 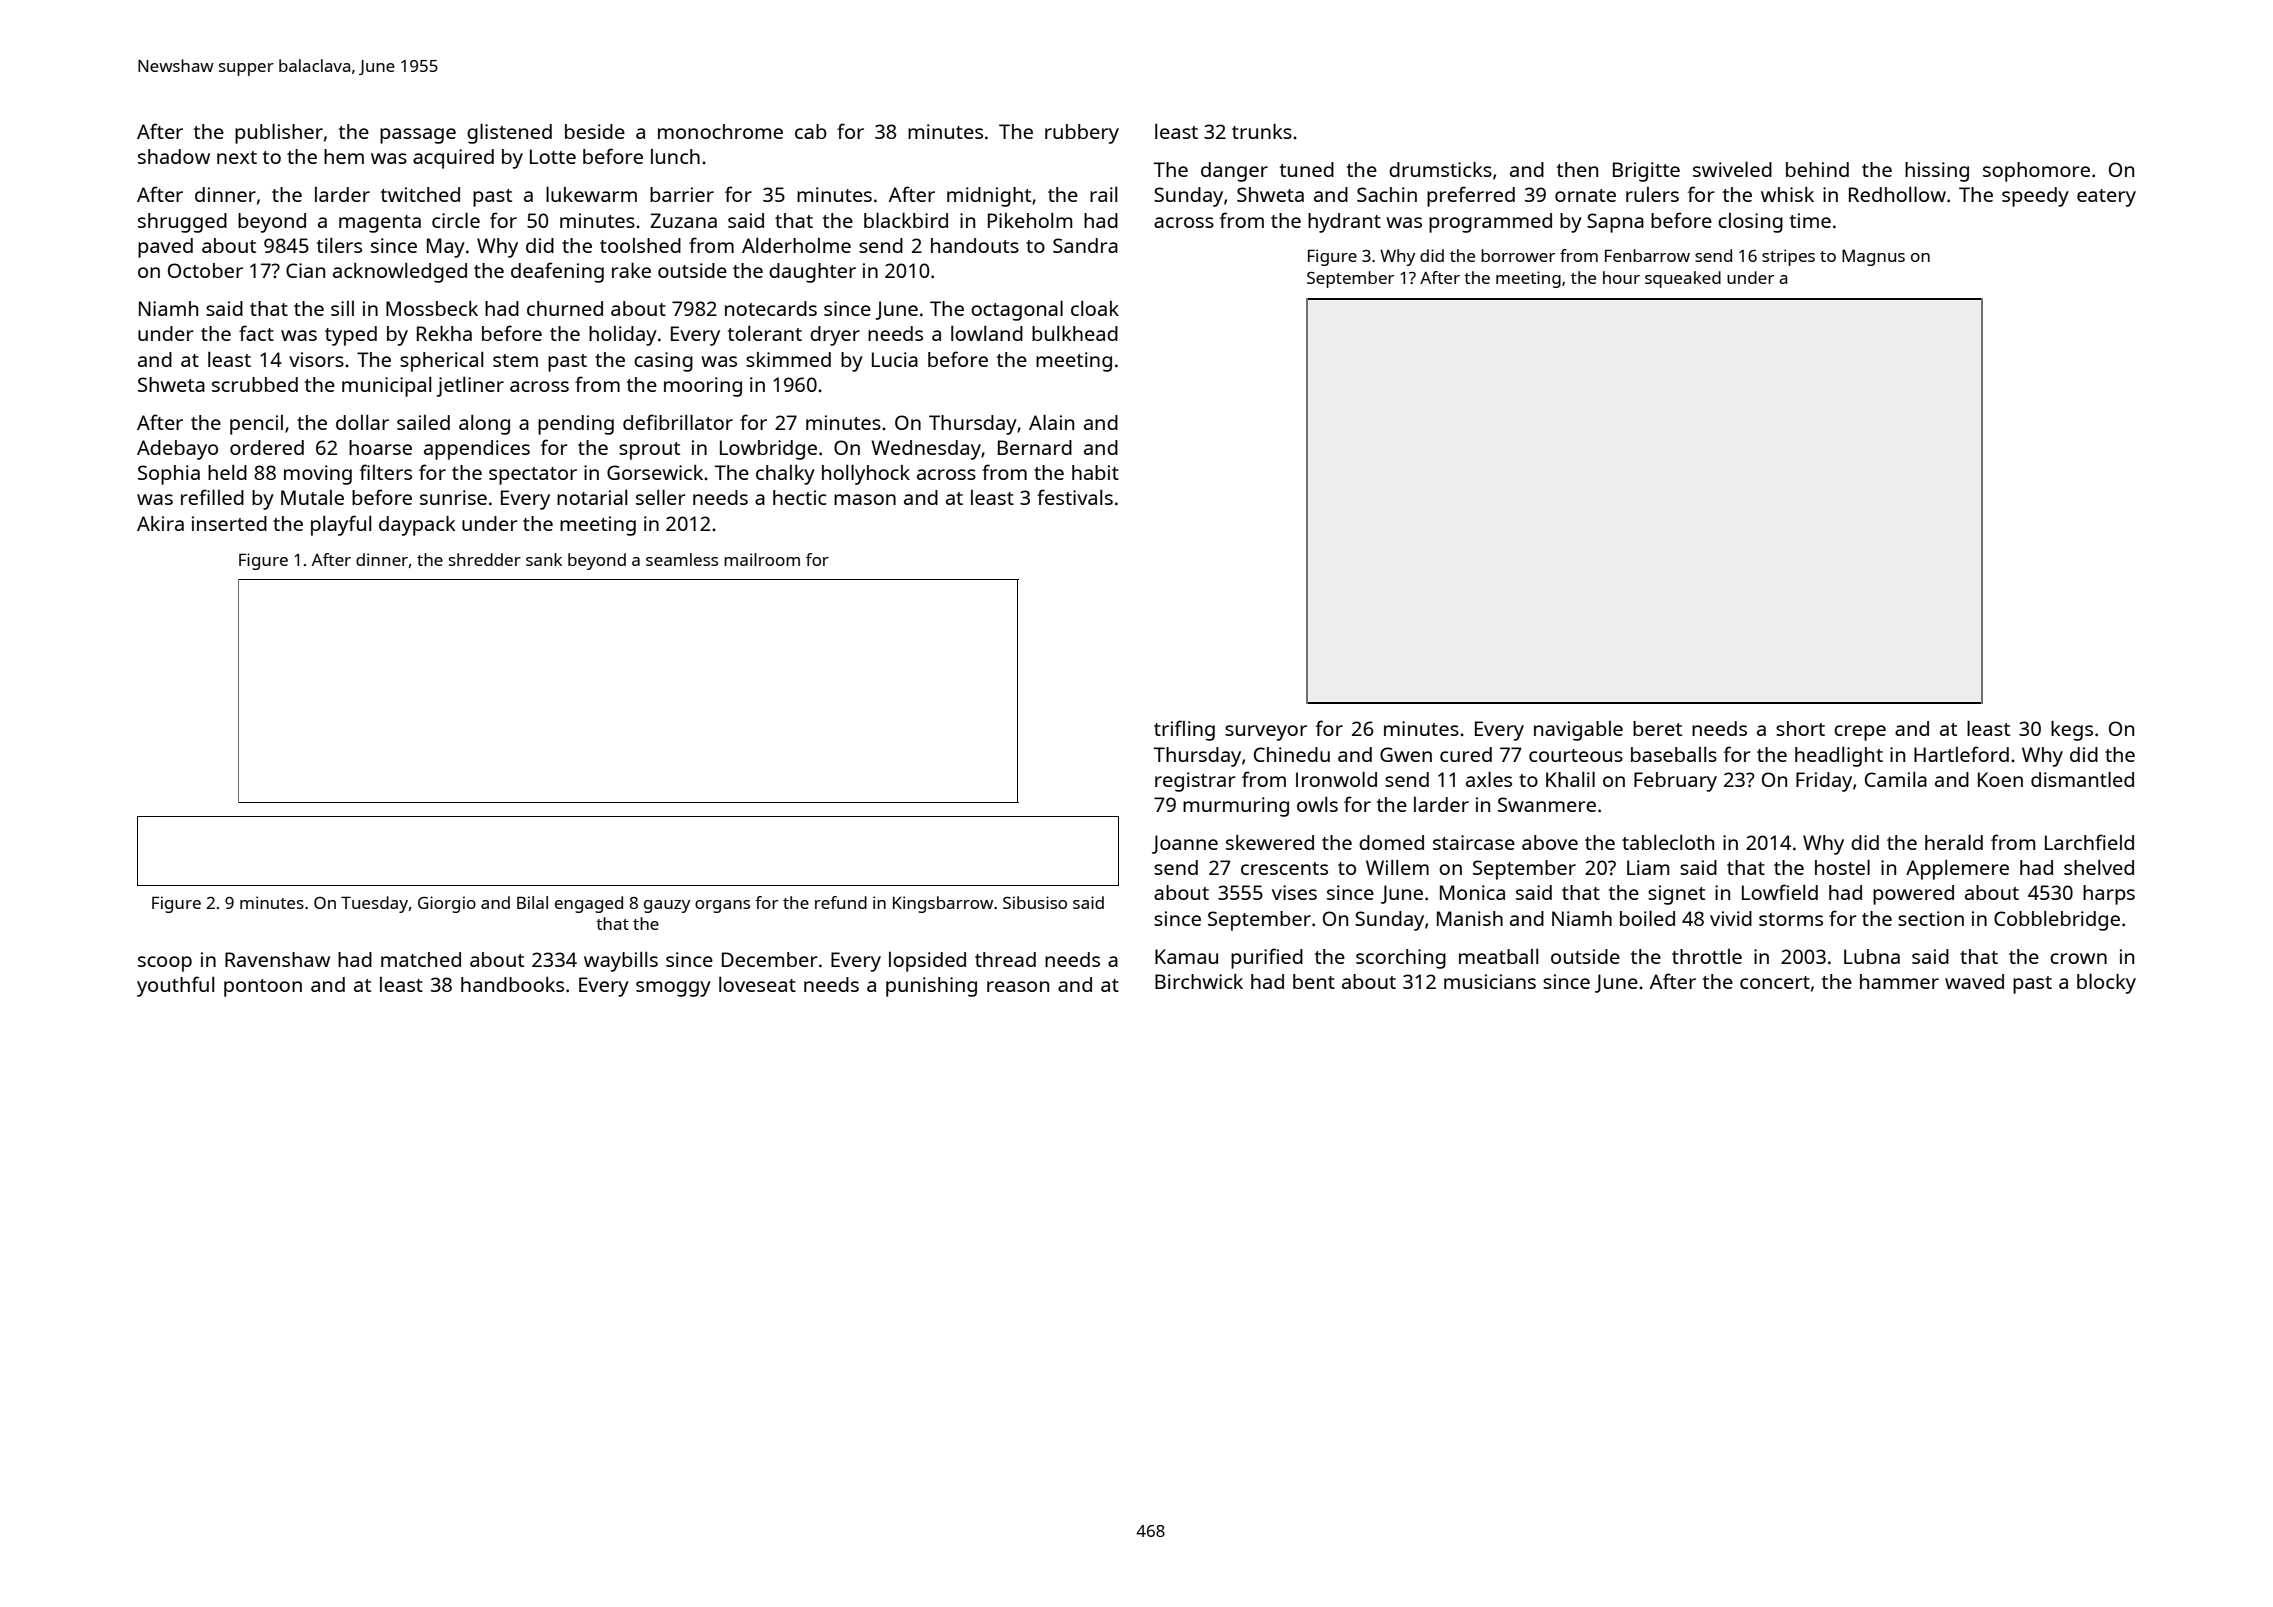 What do you see at coordinates (1440, 169) in the image?
I see `drumsticks` at bounding box center [1440, 169].
